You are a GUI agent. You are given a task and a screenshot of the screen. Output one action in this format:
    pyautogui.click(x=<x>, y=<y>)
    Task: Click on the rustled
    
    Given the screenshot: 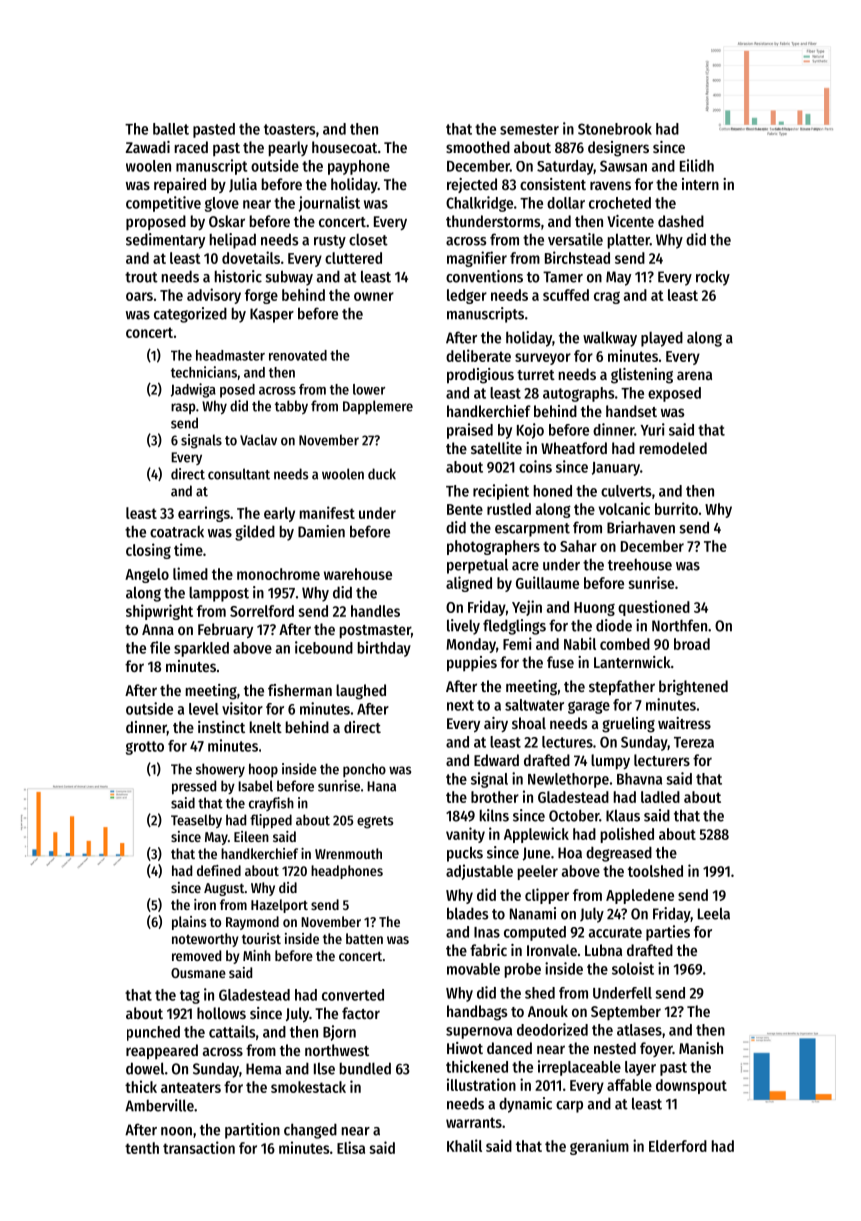 What is the action you would take?
    pyautogui.click(x=509, y=509)
